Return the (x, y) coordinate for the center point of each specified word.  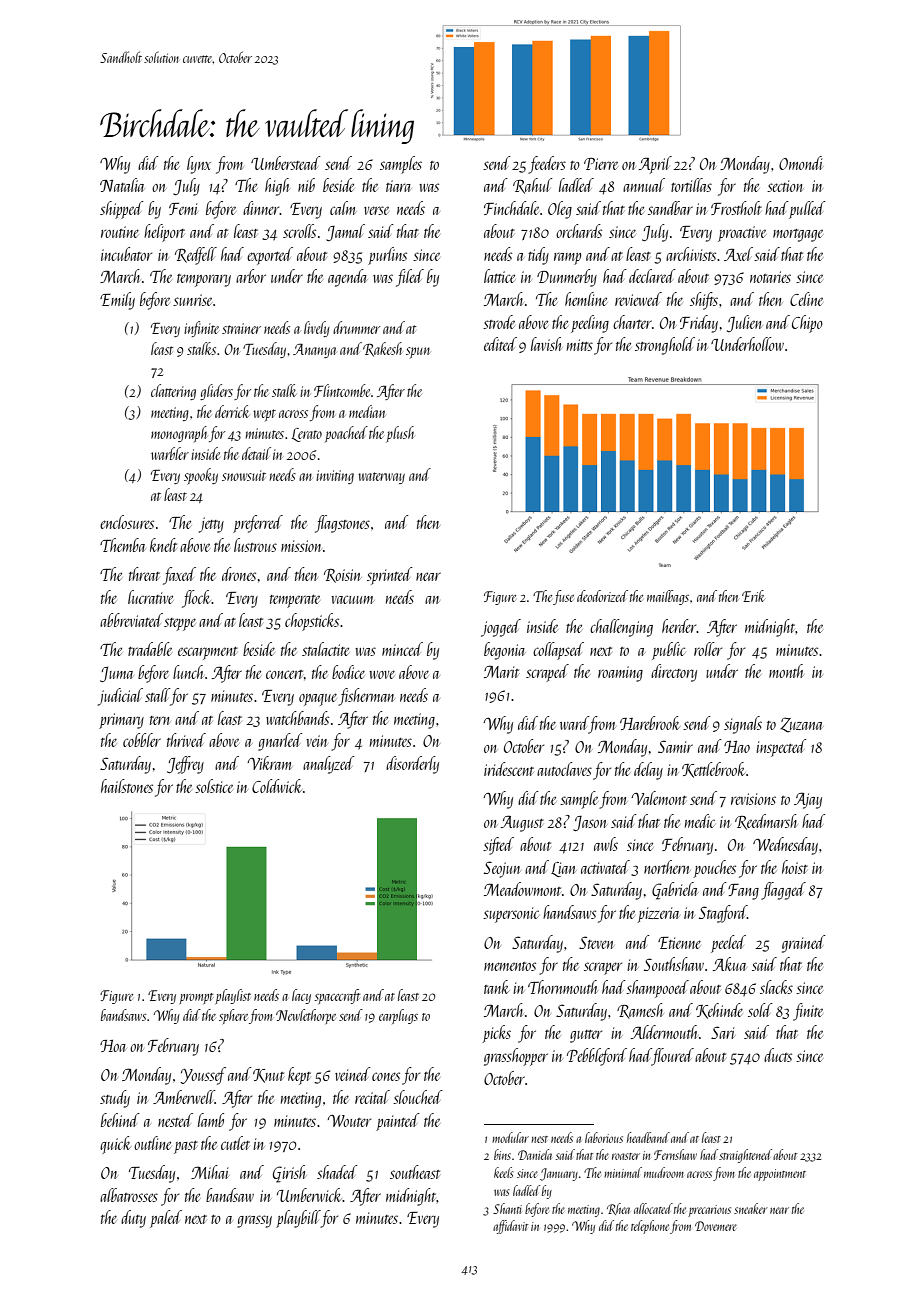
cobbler (142, 740)
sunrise (192, 300)
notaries (770, 277)
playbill (298, 1219)
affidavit (510, 1227)
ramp (567, 259)
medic (700, 821)
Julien (744, 323)
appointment (780, 1175)
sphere (233, 1016)
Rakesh (382, 349)
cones (386, 1076)
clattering (173, 392)
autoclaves (564, 769)
